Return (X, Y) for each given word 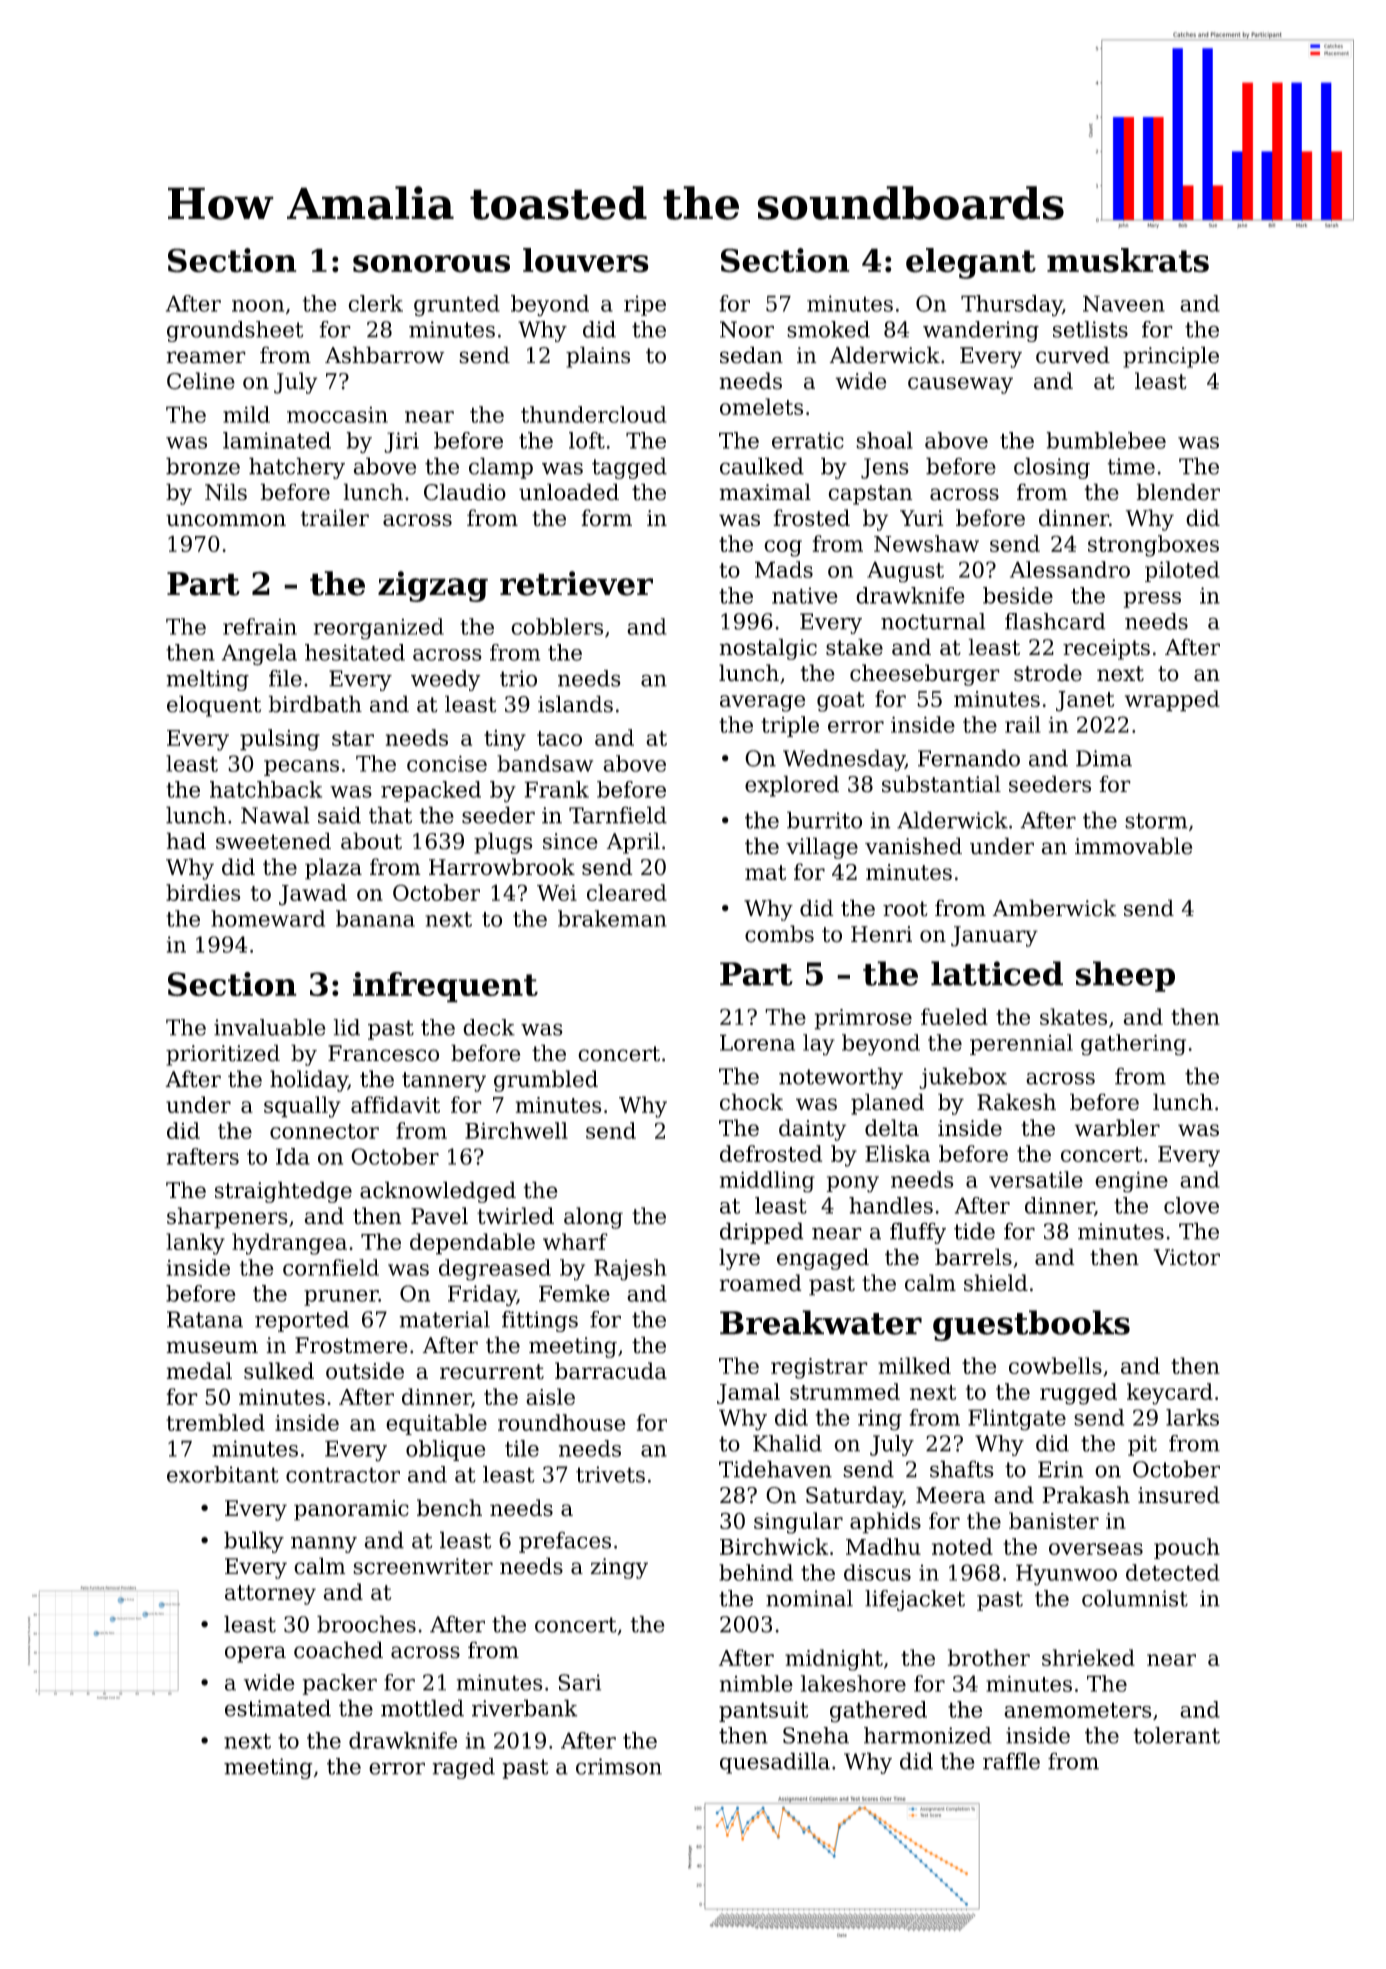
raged (463, 1768)
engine (1131, 1182)
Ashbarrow (385, 355)
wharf (575, 1241)
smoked (828, 329)
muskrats (1128, 260)
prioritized (223, 1055)
